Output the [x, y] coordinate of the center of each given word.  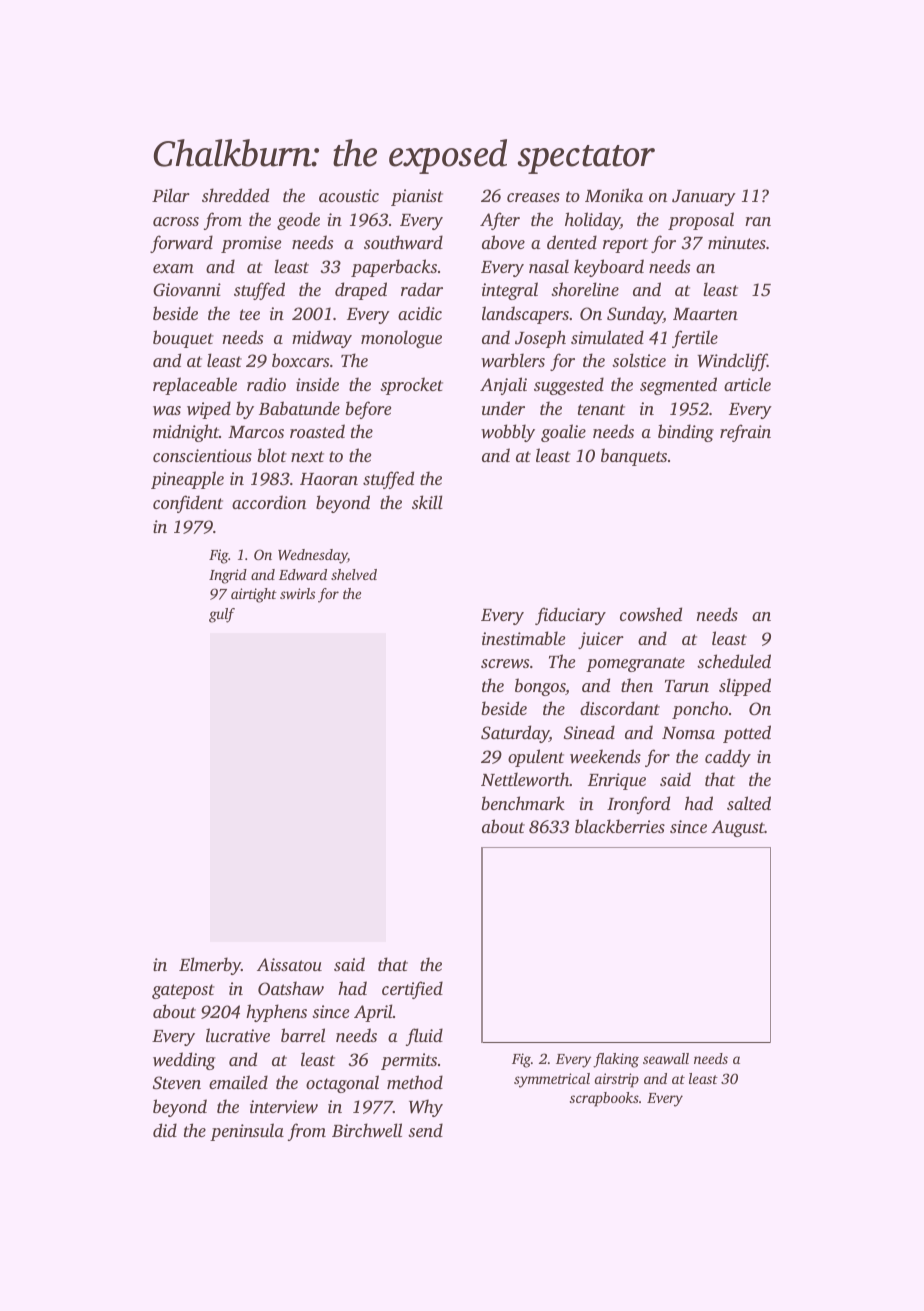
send [425, 1130]
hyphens [276, 1013]
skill [427, 502]
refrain [745, 433]
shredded [235, 195]
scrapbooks [604, 1099]
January [704, 198]
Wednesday [312, 556]
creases [533, 197]
